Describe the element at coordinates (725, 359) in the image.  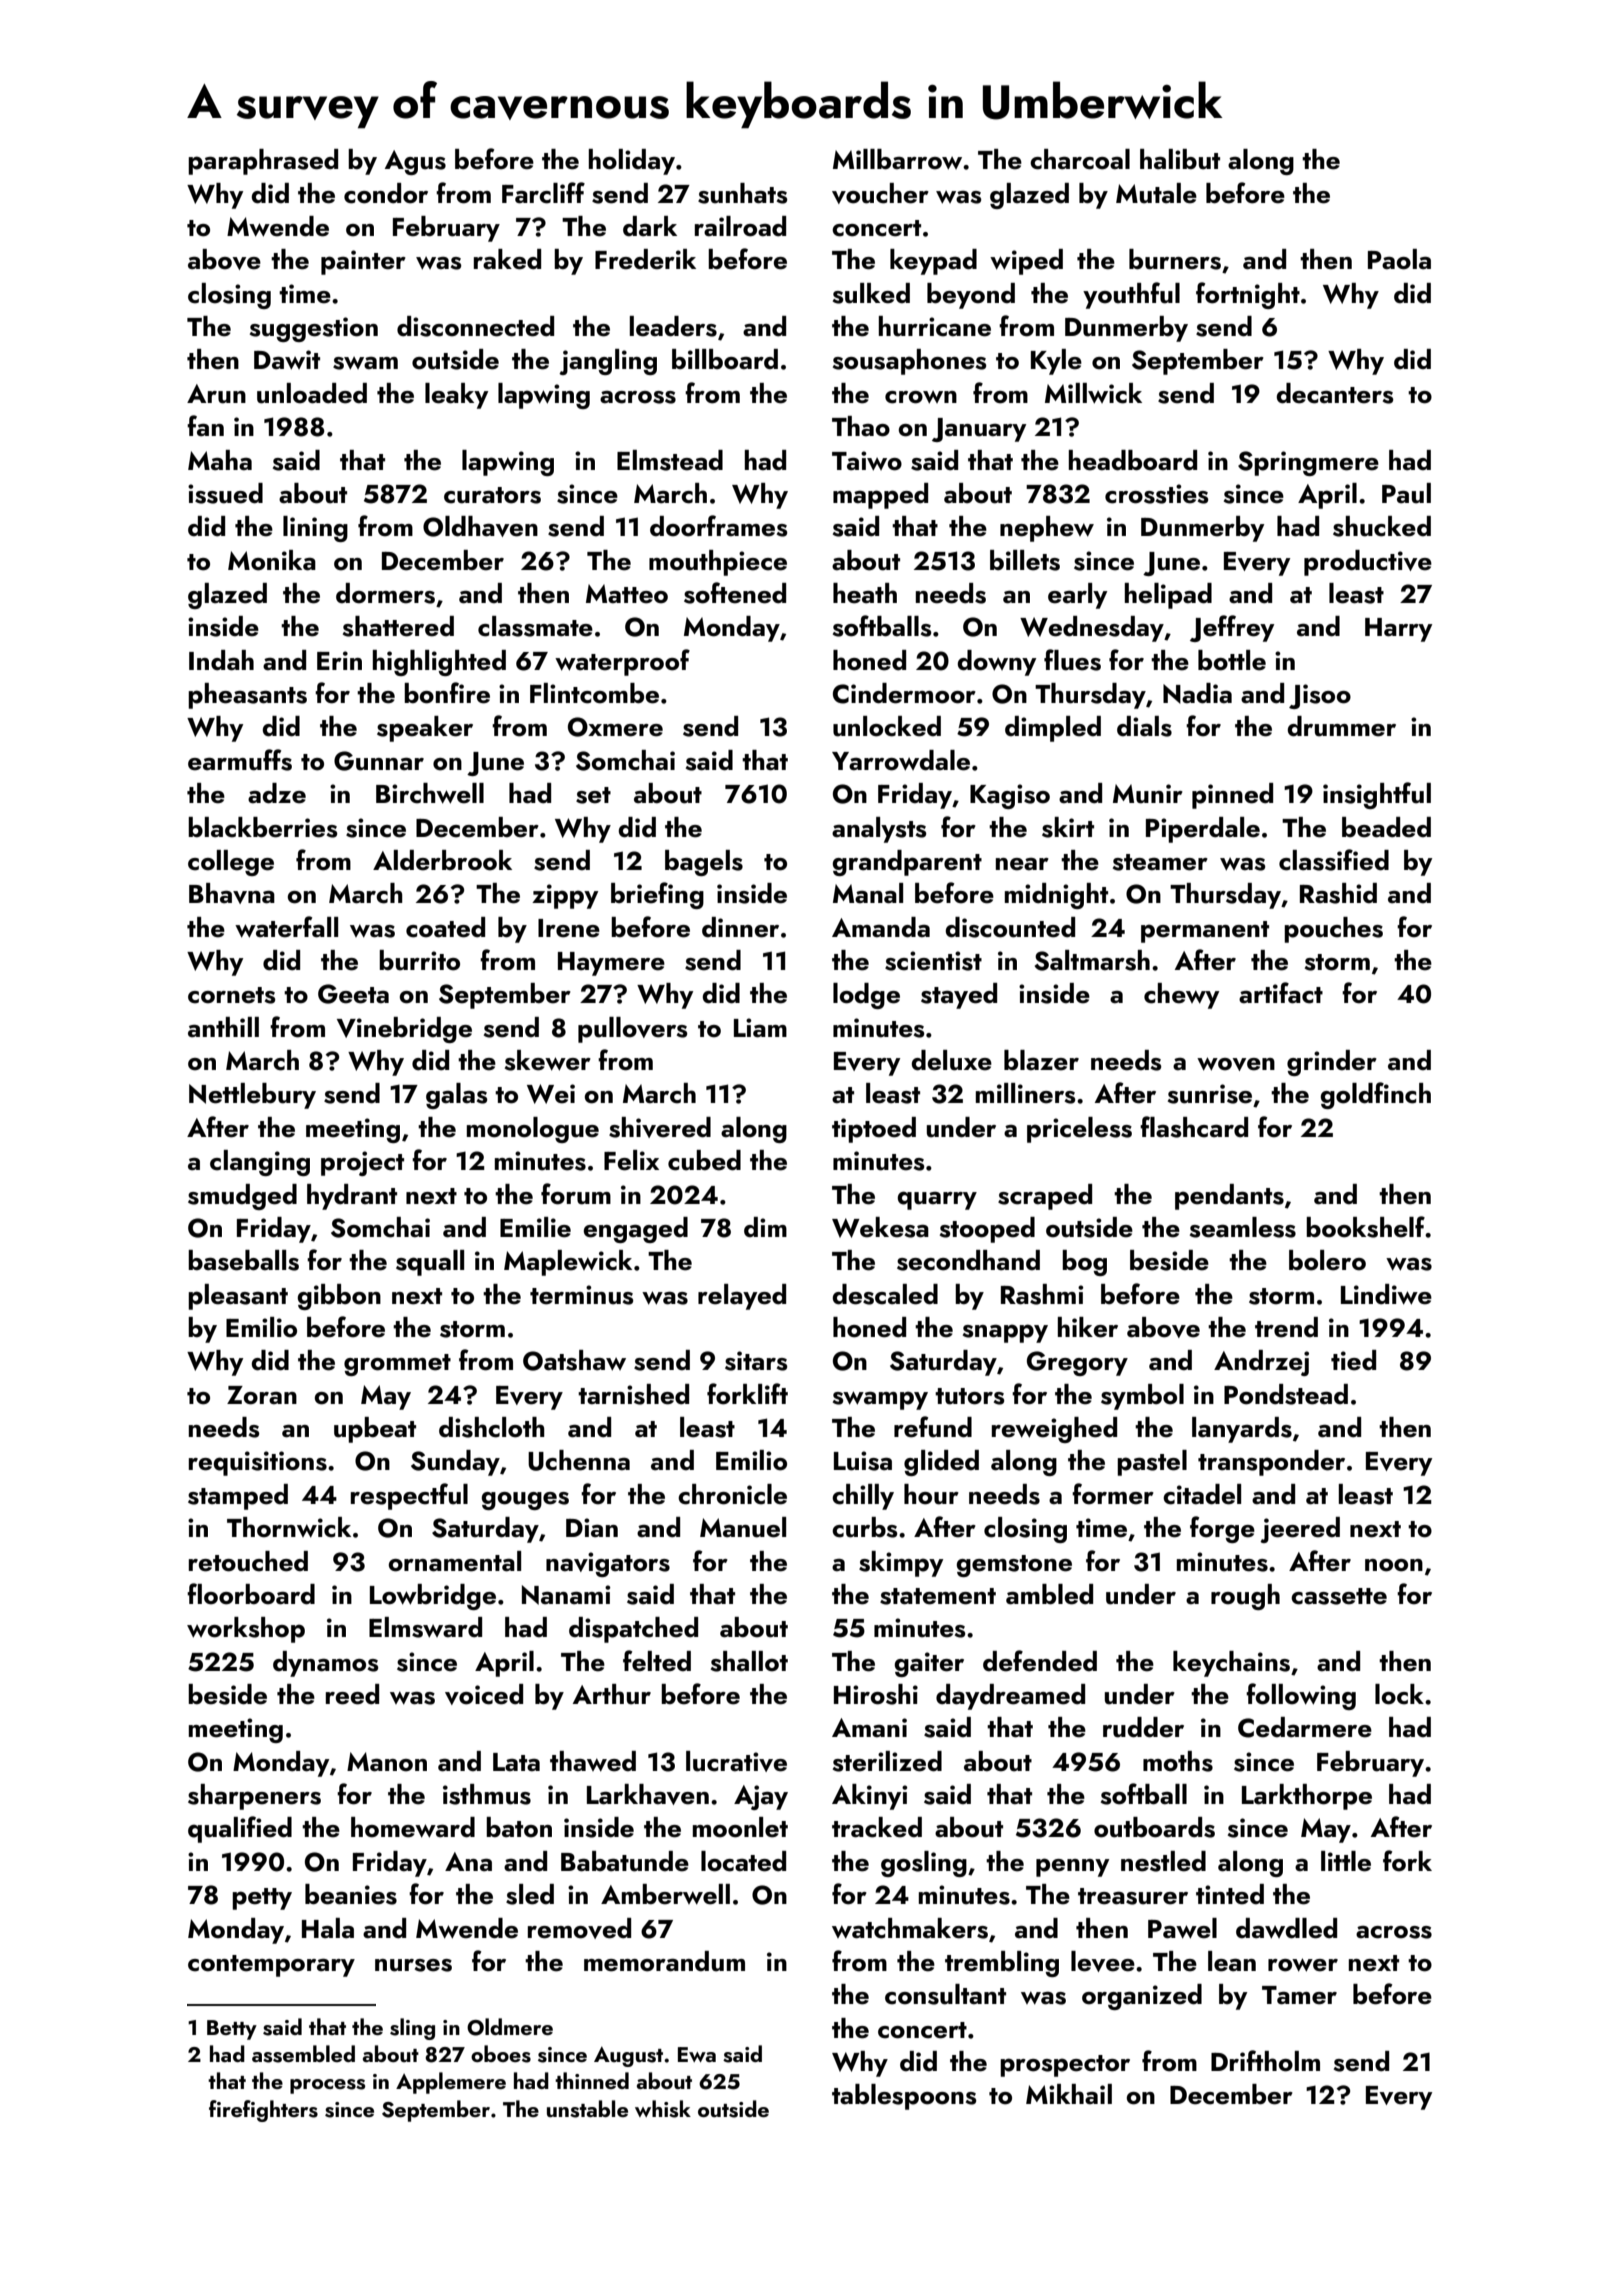
I see `billboard` at that location.
